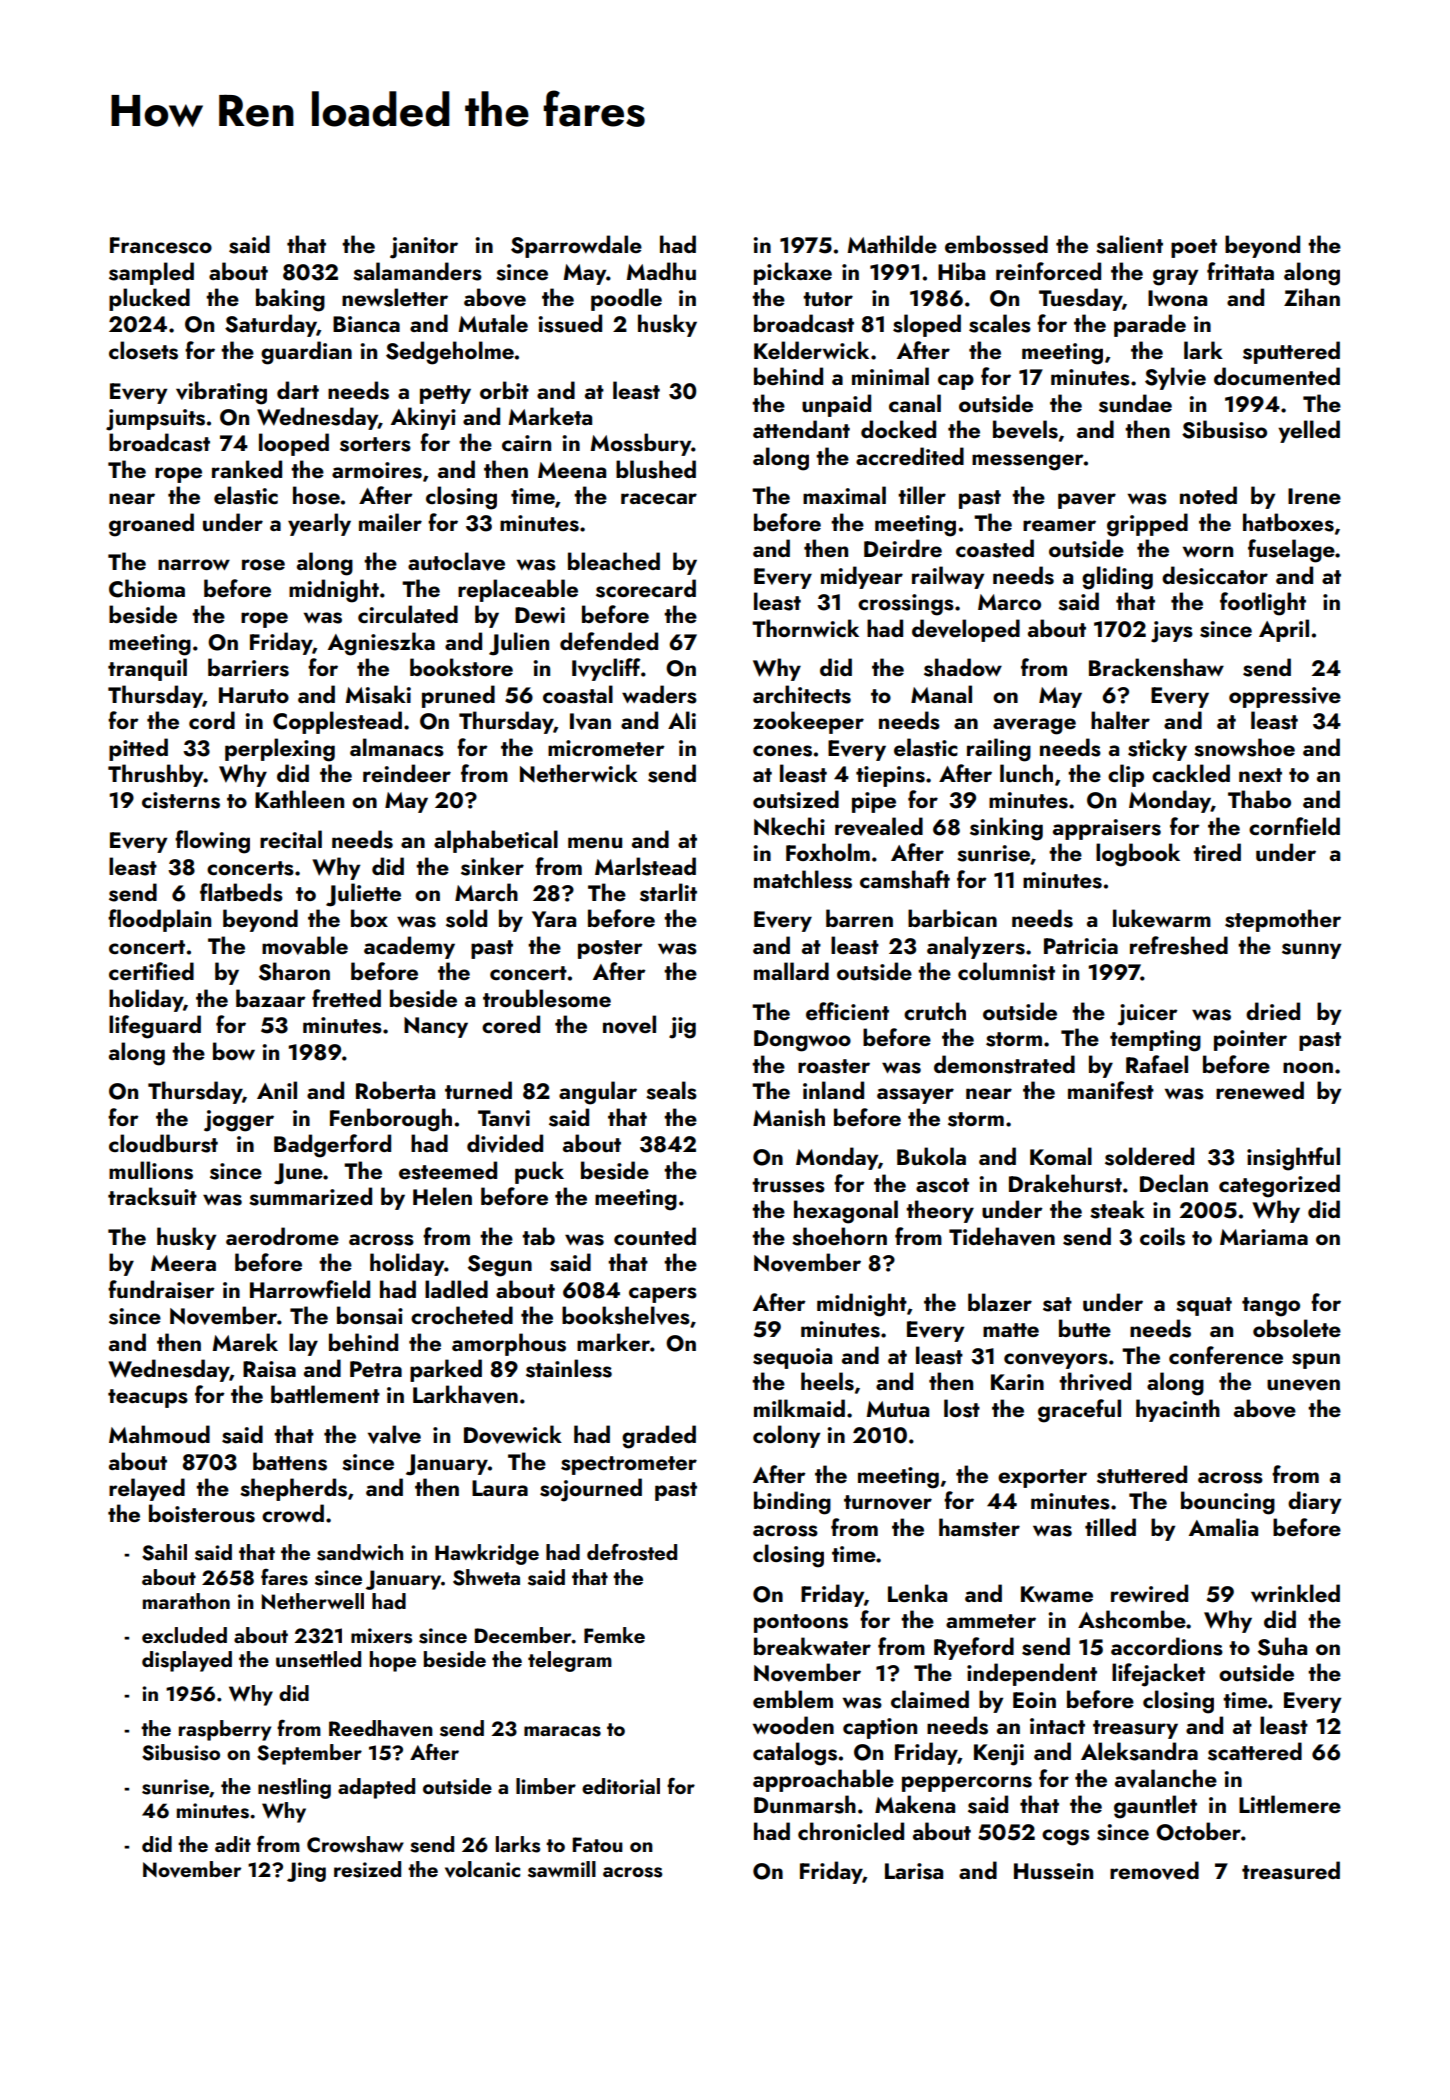 The height and width of the document is (2100, 1450). I want to click on Femke, so click(614, 1635).
